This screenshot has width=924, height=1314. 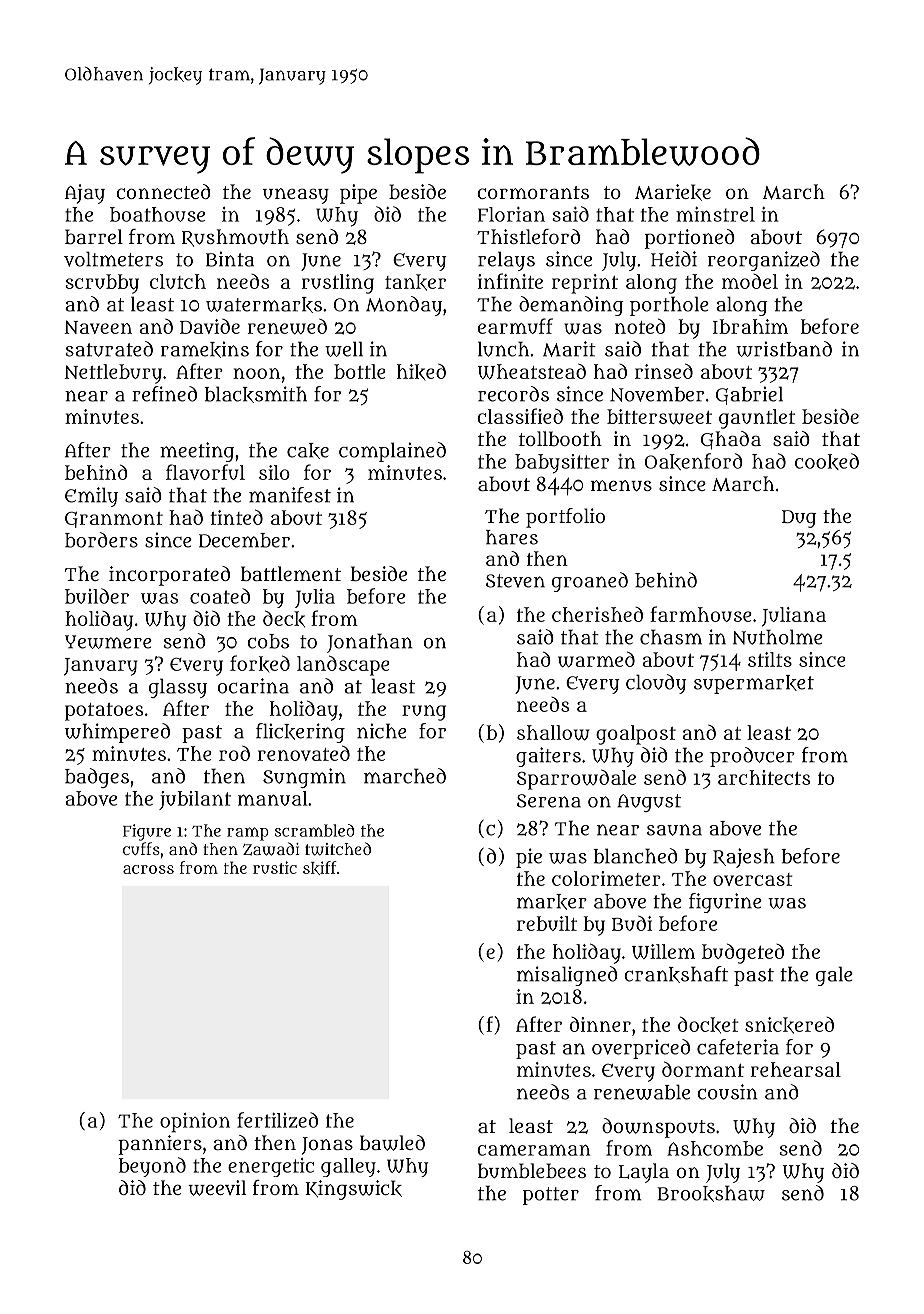 What do you see at coordinates (114, 520) in the screenshot?
I see `Granmont` at bounding box center [114, 520].
